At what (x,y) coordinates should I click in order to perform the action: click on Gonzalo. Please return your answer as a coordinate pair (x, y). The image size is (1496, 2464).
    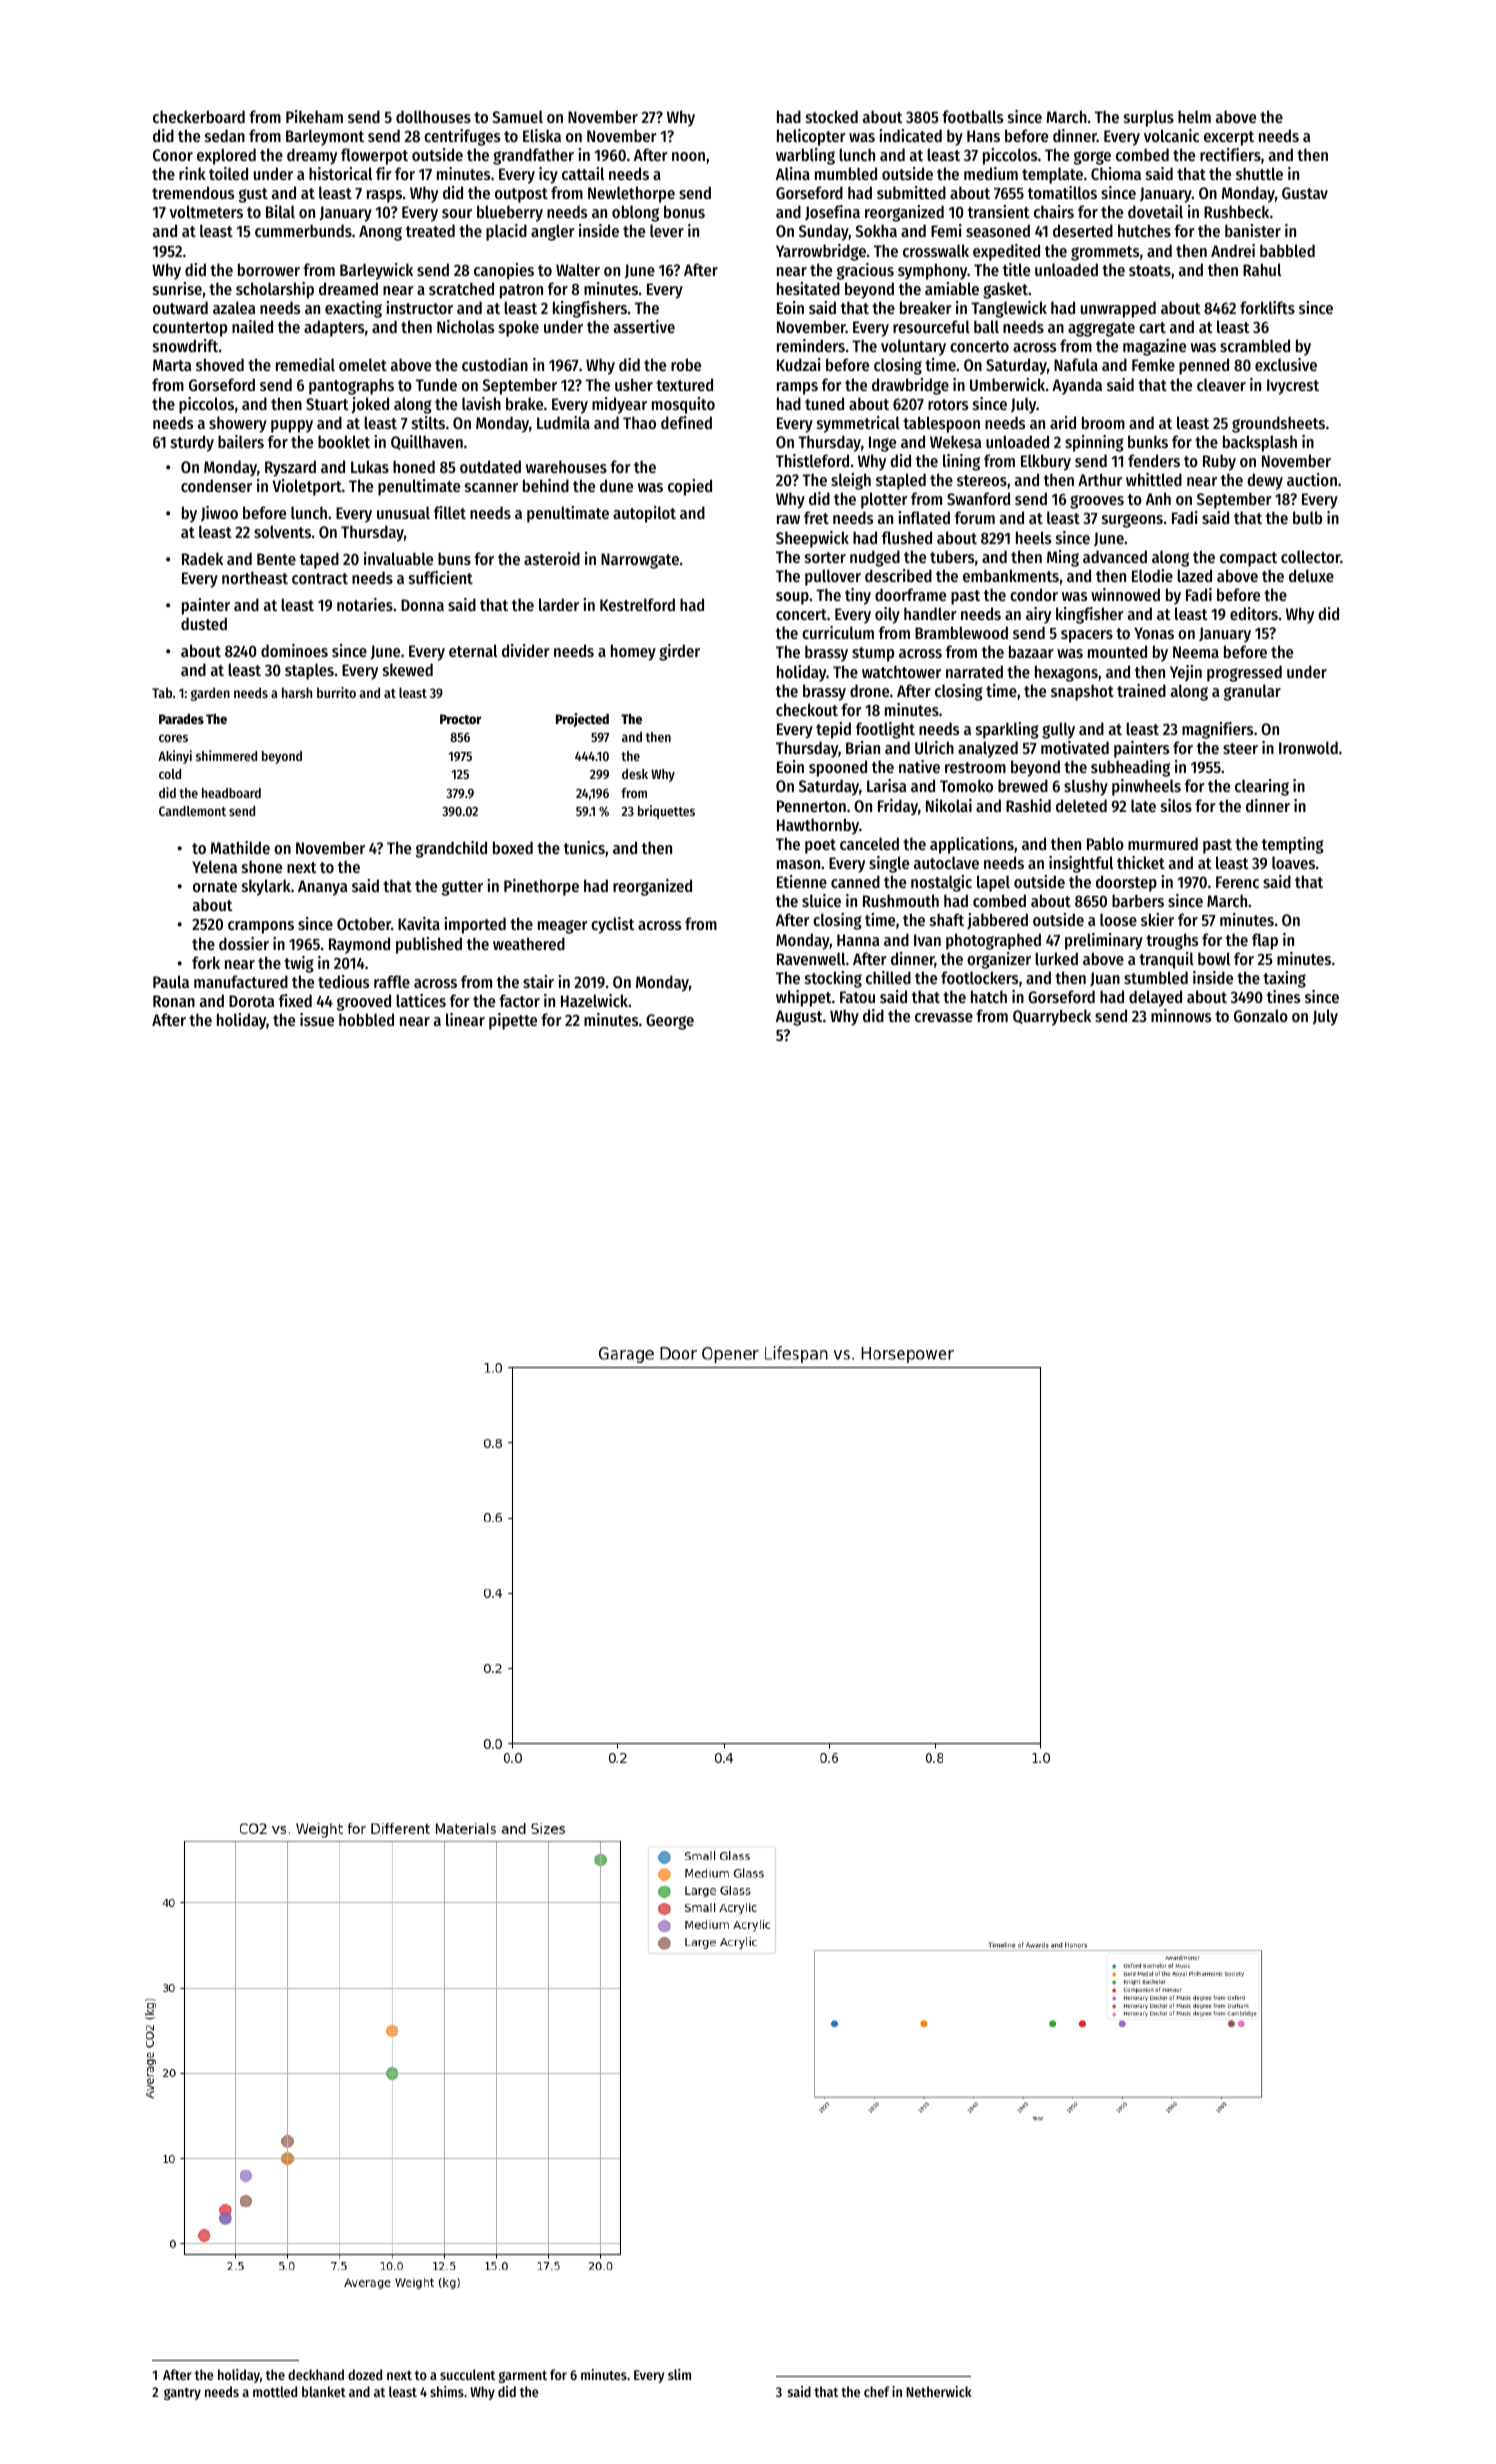
    Looking at the image, I should click on (1261, 1015).
